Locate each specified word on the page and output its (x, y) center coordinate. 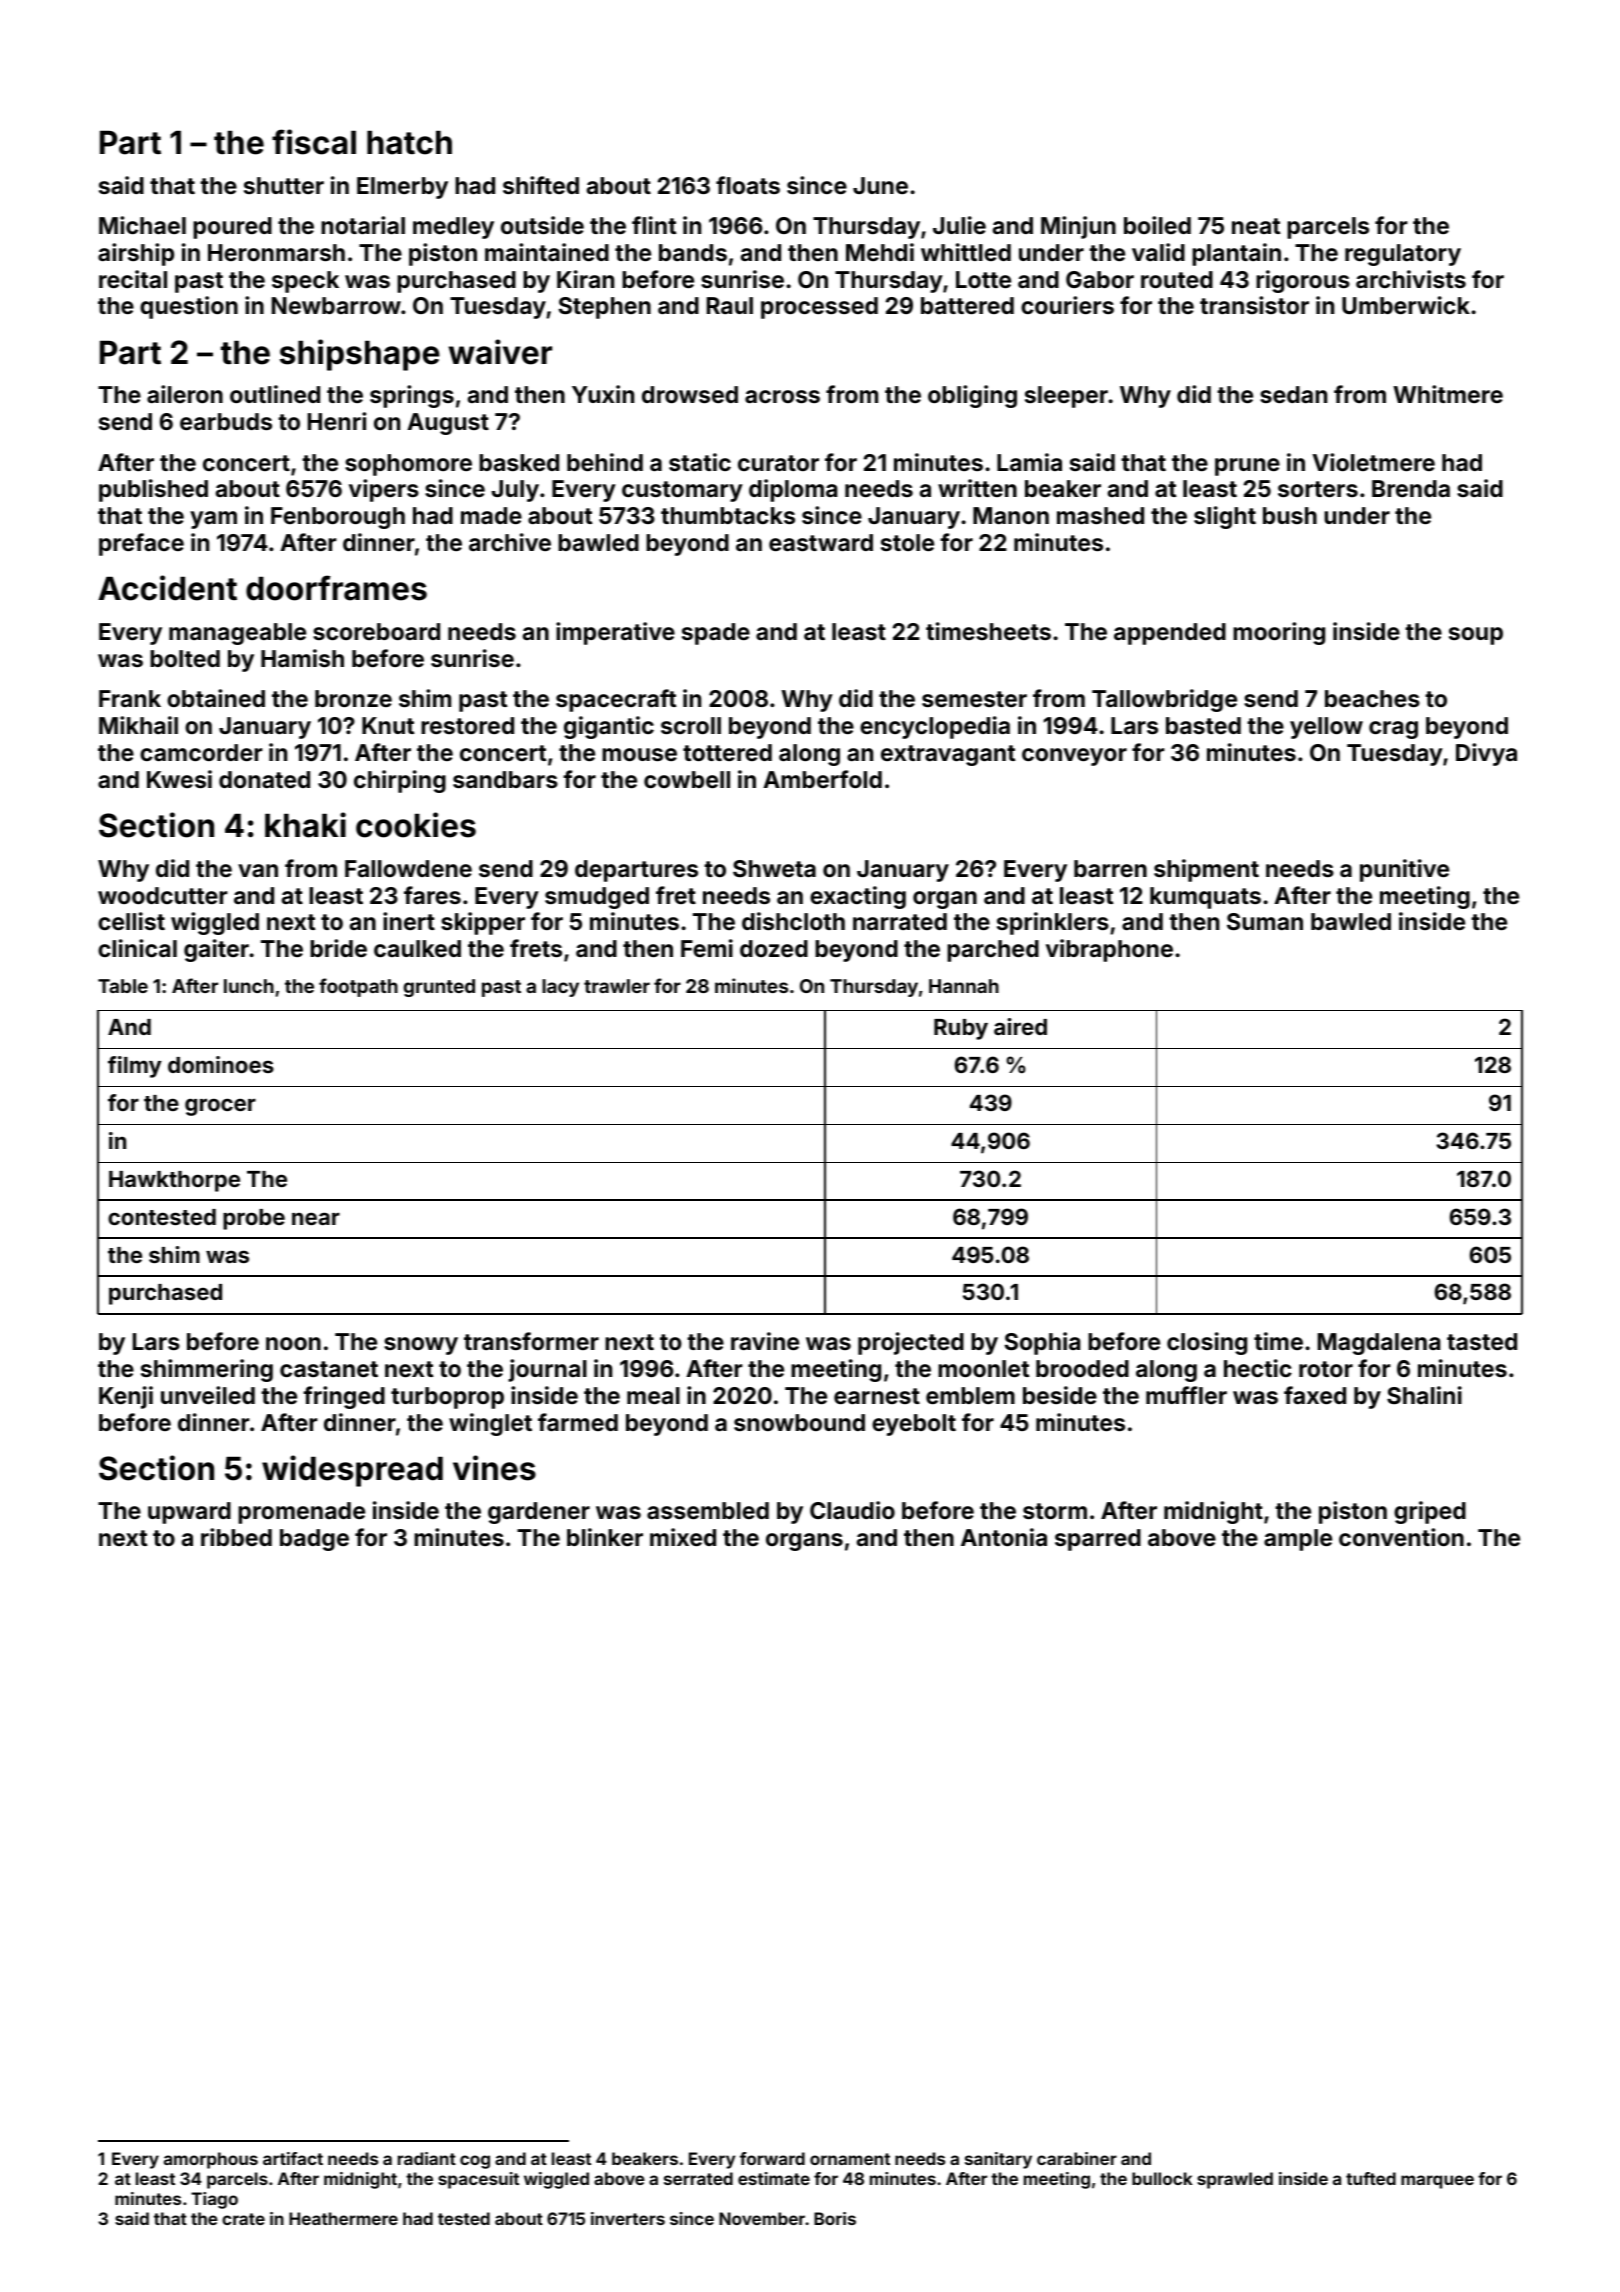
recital (133, 279)
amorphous (211, 2160)
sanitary (998, 2160)
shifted (541, 185)
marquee (1437, 2182)
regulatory (1403, 255)
